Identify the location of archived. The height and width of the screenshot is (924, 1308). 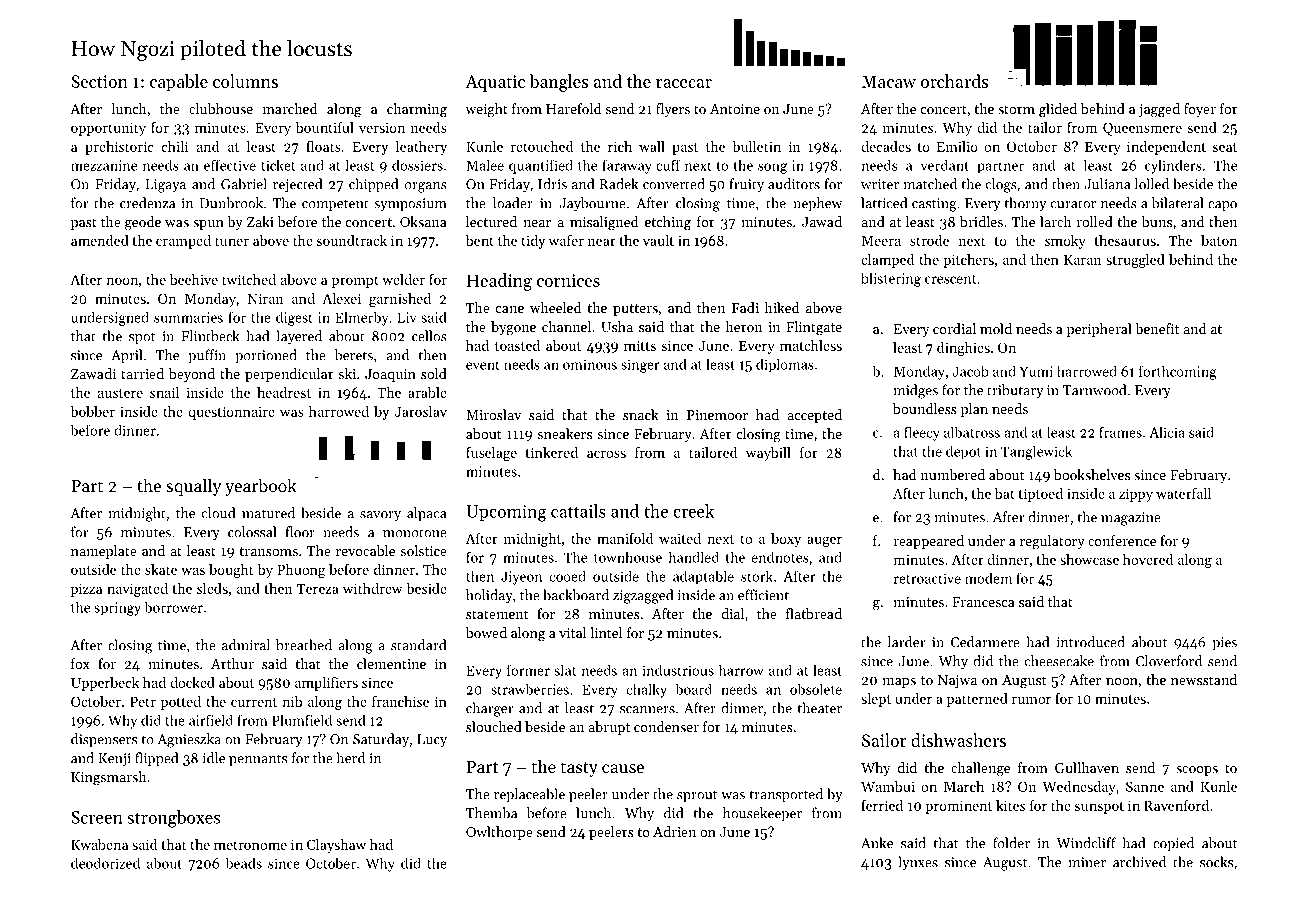
(1139, 862).
